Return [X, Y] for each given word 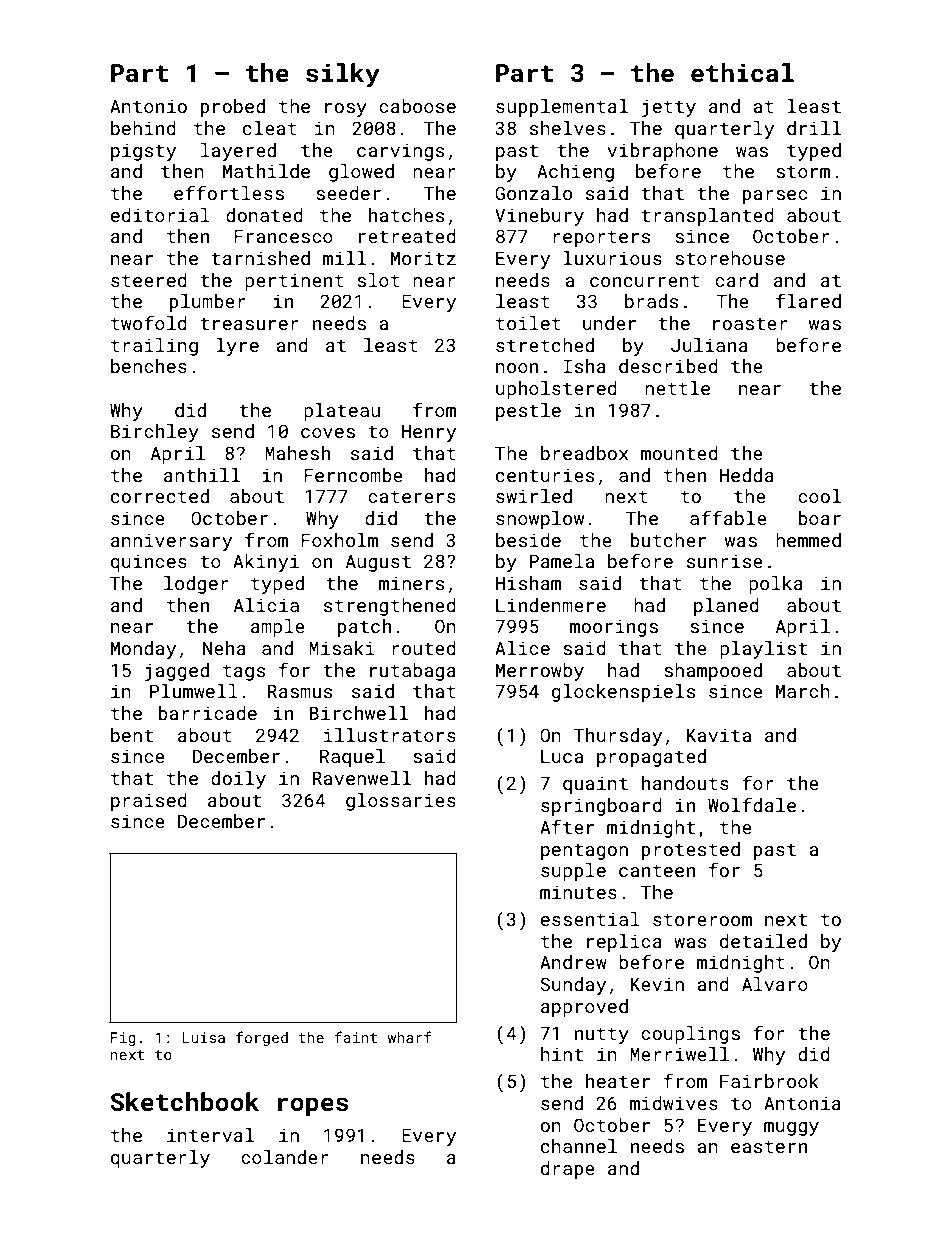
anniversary [171, 542]
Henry [429, 433]
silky [343, 75]
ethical [742, 73]
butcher [668, 540]
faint [355, 1037]
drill [814, 128]
